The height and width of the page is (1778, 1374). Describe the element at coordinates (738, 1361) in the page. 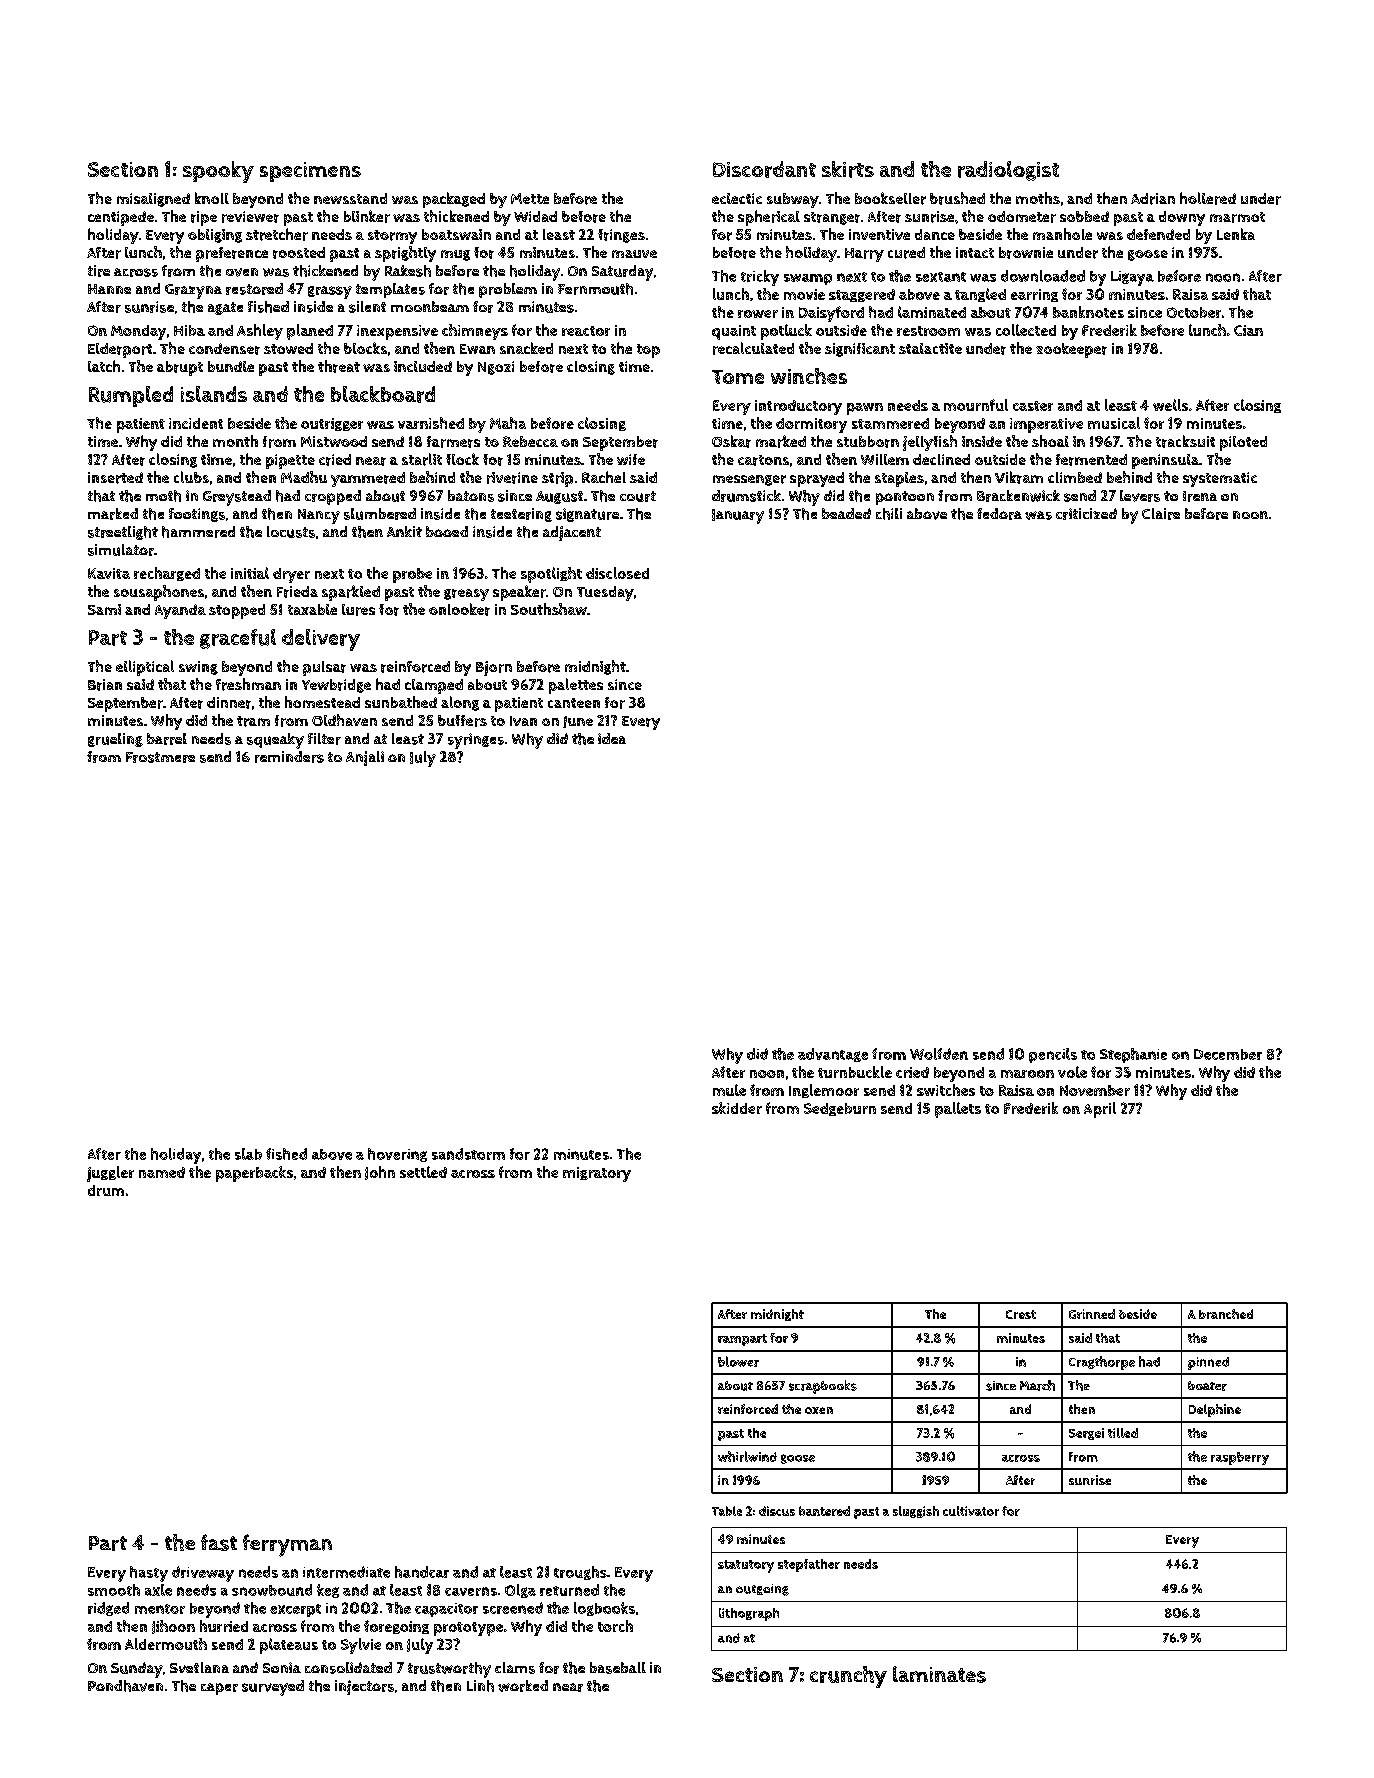

I see `blower` at that location.
